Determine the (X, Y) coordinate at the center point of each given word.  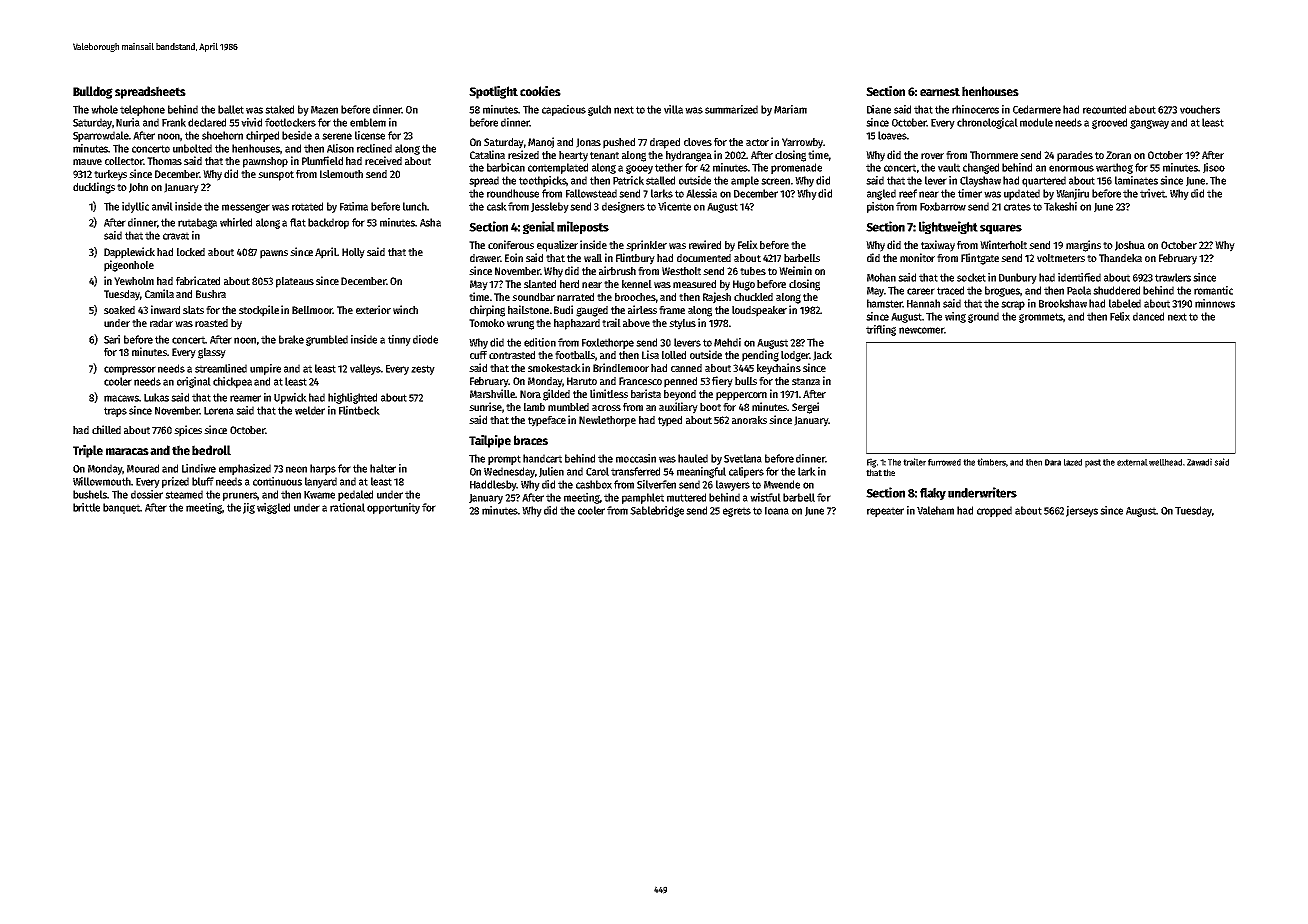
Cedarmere (1037, 109)
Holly (353, 253)
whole (104, 109)
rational (347, 507)
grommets (1041, 318)
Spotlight (493, 92)
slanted (540, 284)
